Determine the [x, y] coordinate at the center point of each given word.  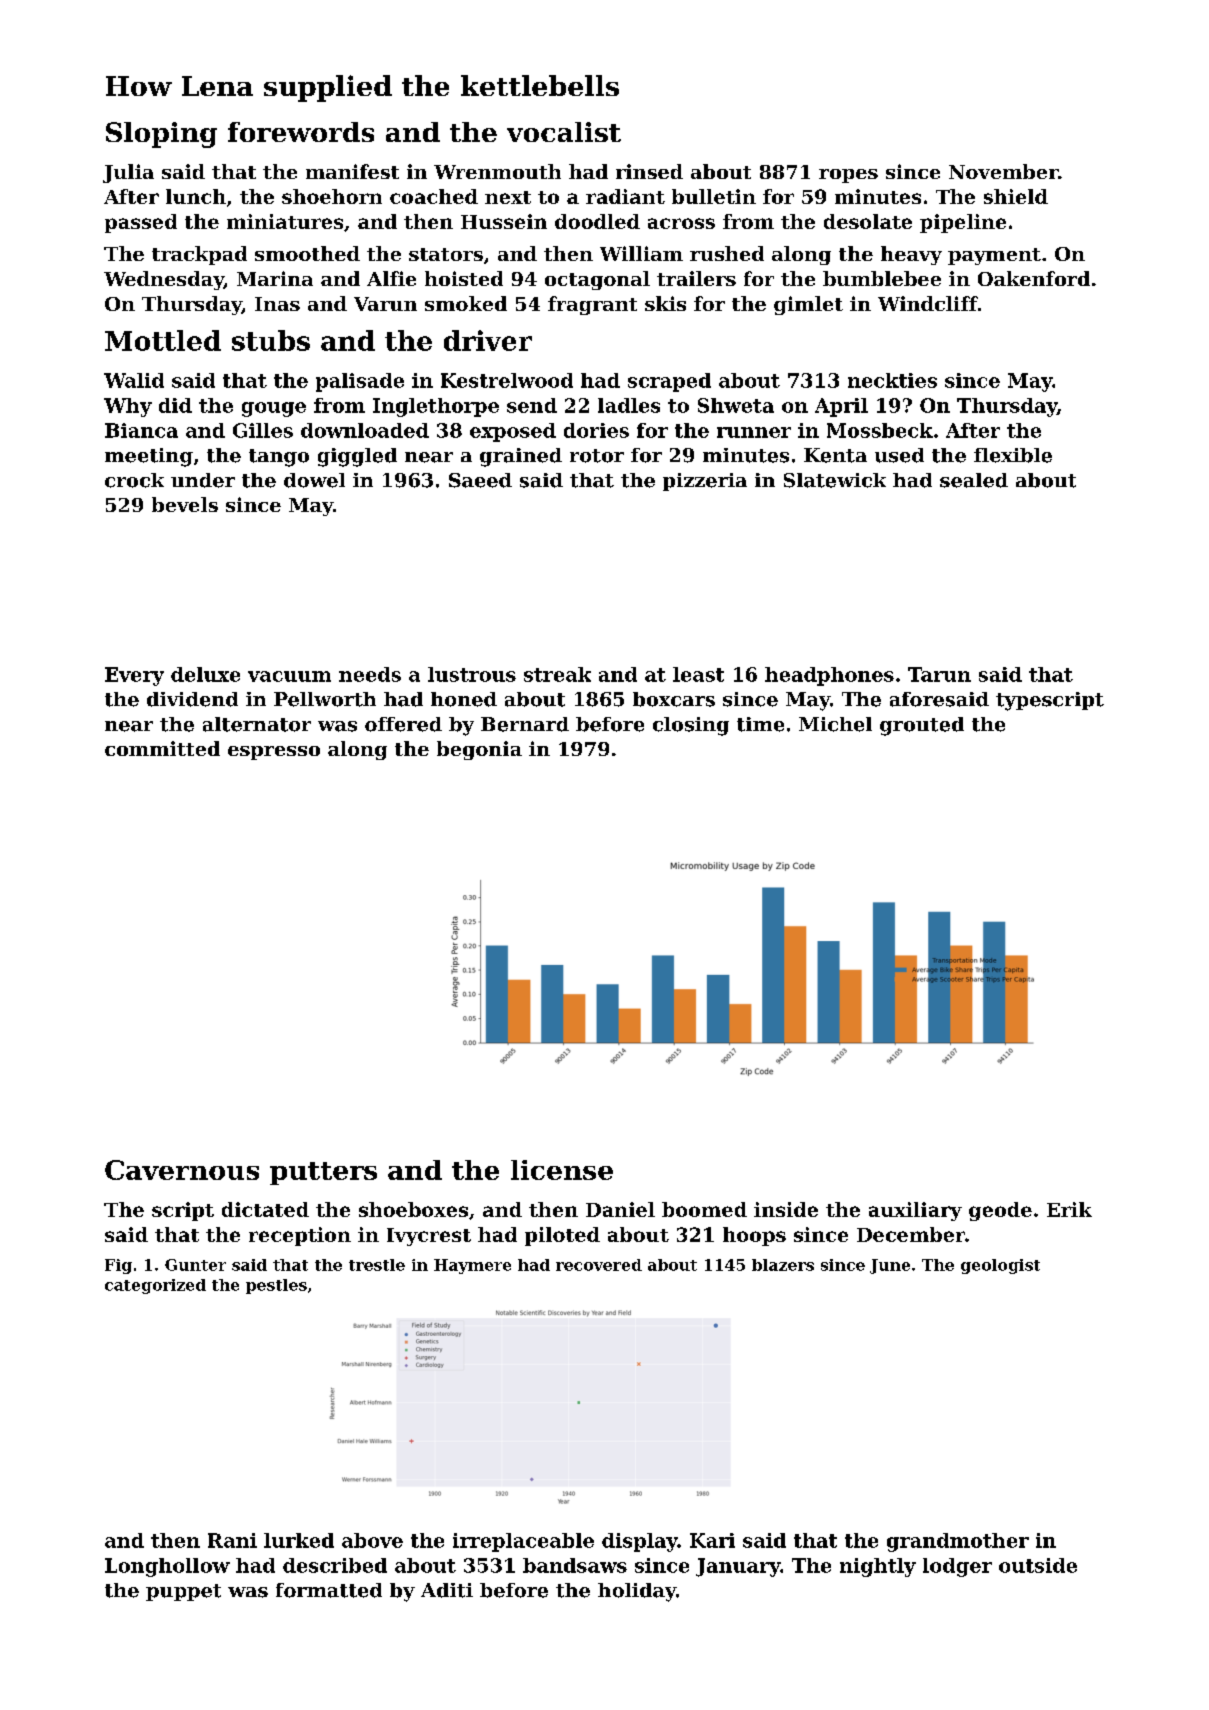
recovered [599, 1265]
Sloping [161, 135]
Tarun [939, 674]
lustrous [472, 674]
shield [1016, 196]
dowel [314, 480]
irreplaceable [523, 1542]
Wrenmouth [497, 171]
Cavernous [182, 1170]
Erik [1069, 1209]
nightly [878, 1567]
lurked [299, 1540]
